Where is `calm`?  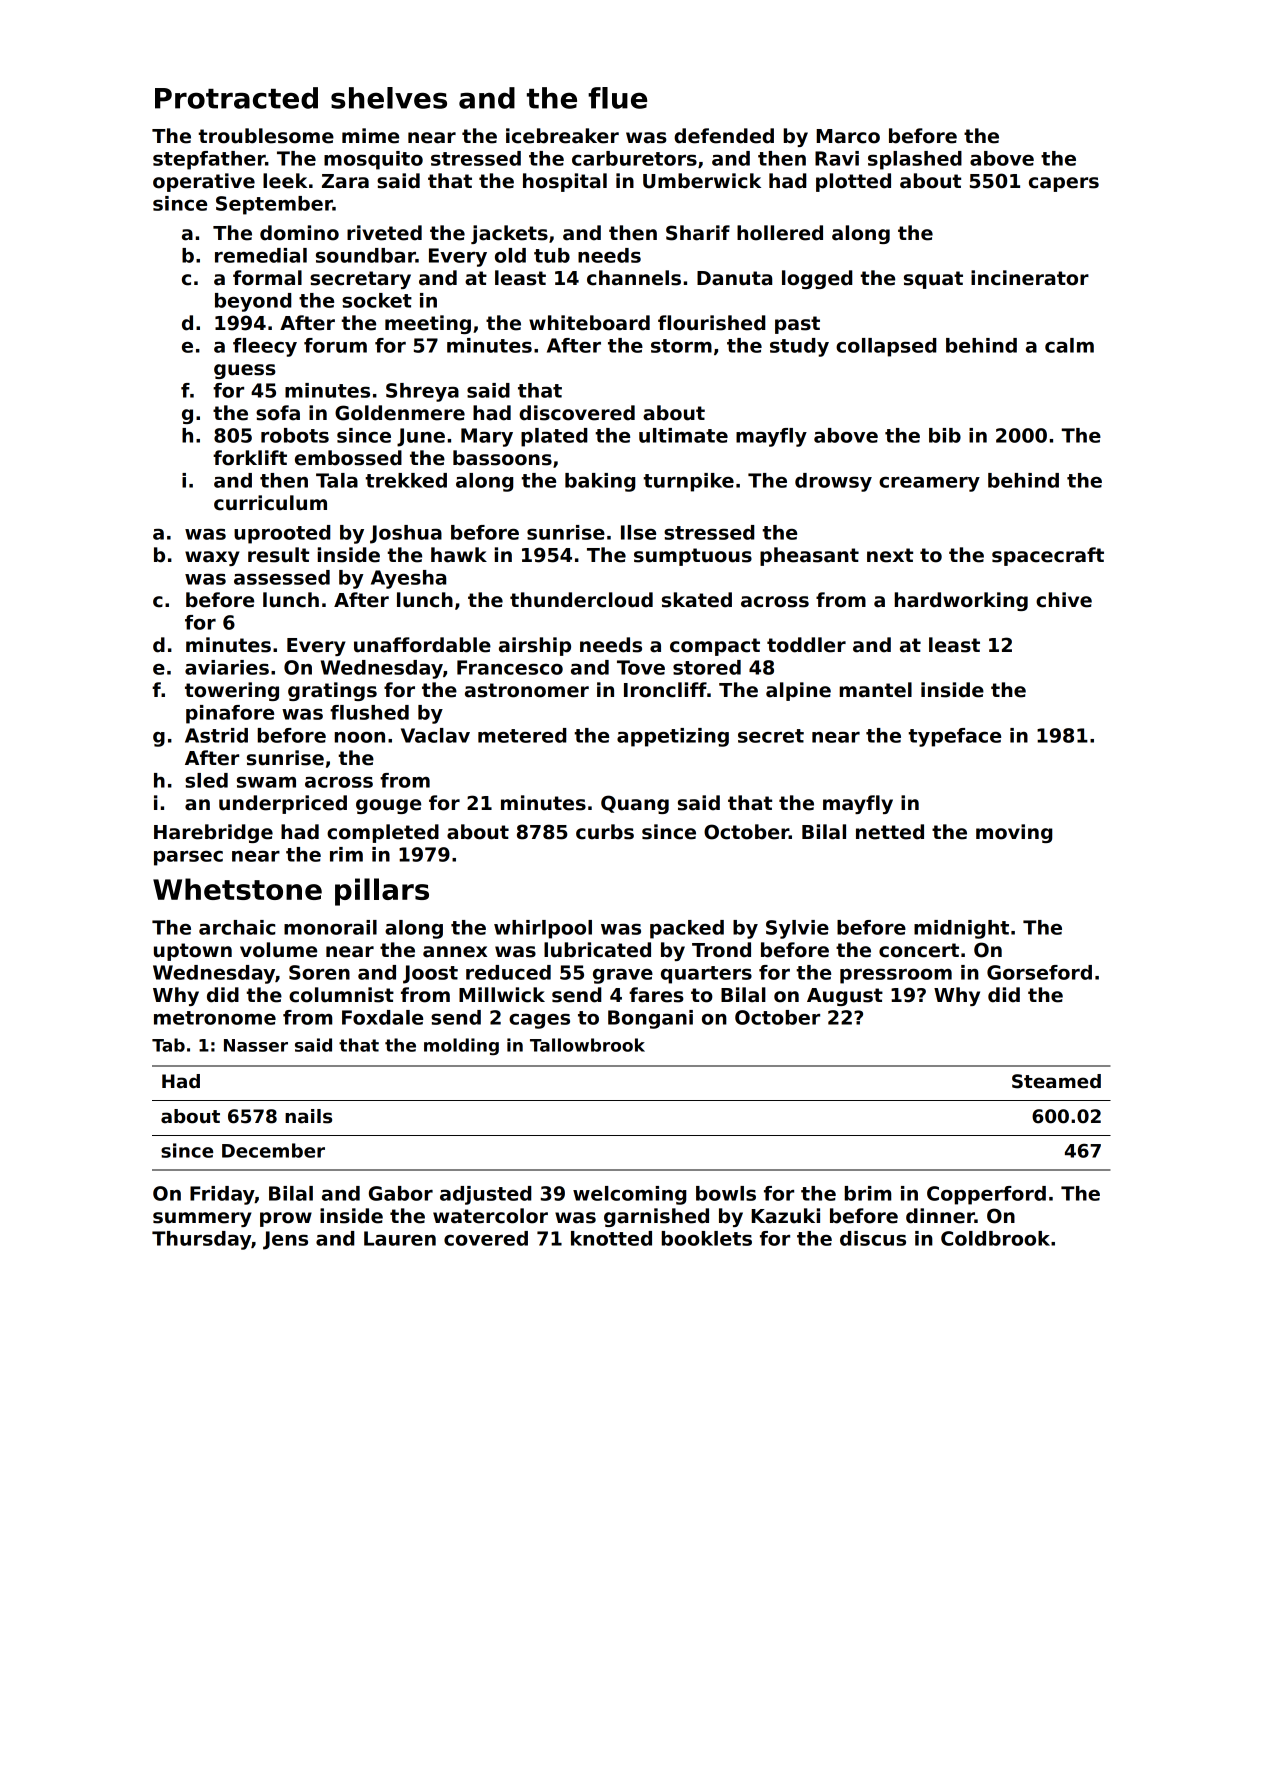
calm is located at coordinates (1069, 345).
